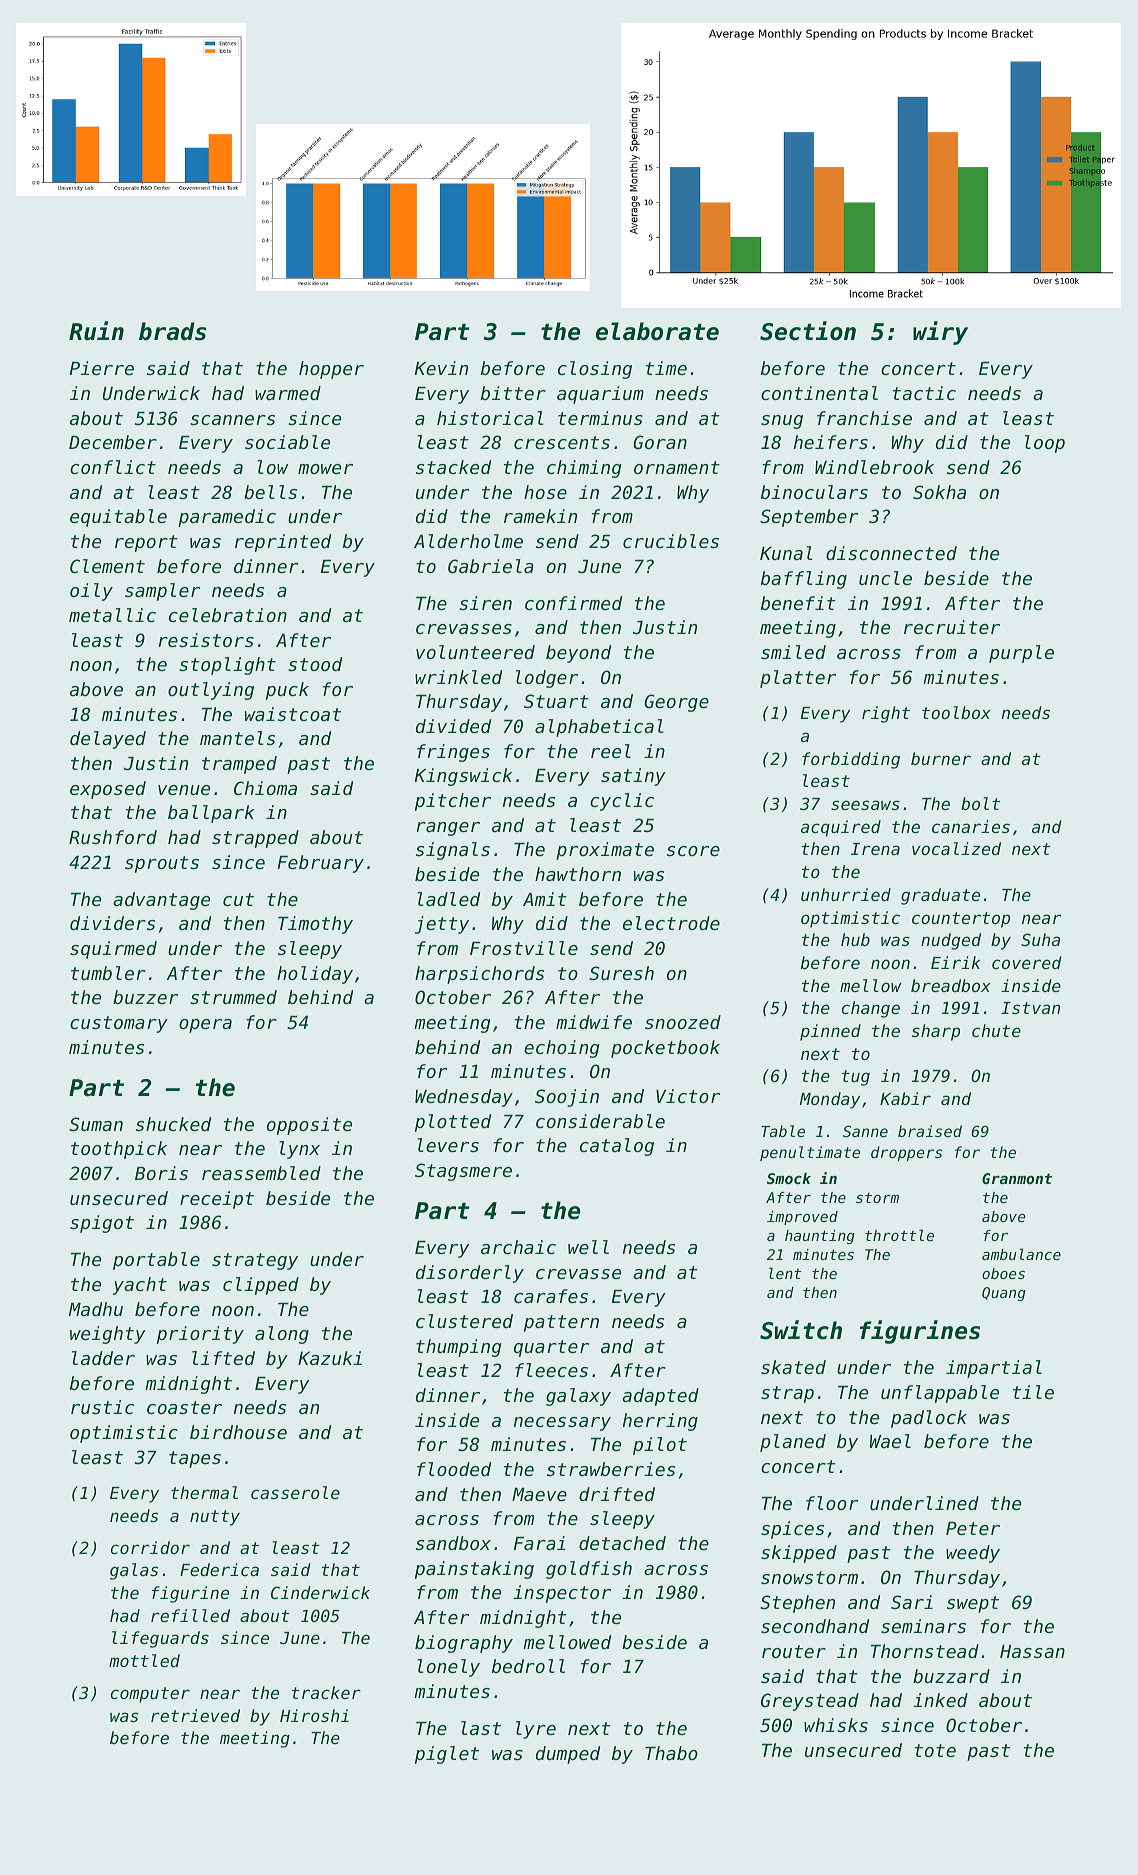 The width and height of the screenshot is (1138, 1875). I want to click on improved, so click(802, 1218).
